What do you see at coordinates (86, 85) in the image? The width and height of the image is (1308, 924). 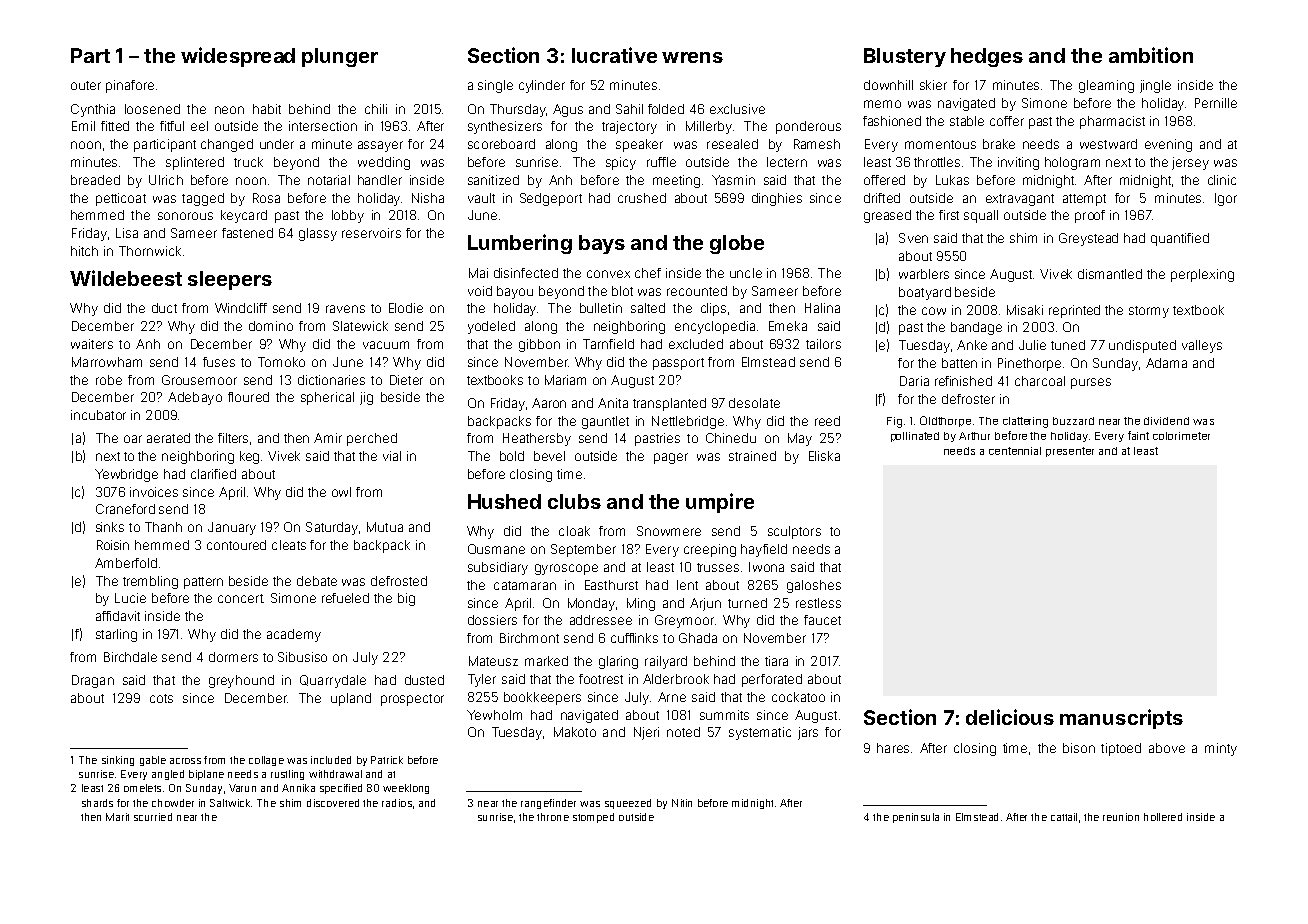 I see `outer` at bounding box center [86, 85].
